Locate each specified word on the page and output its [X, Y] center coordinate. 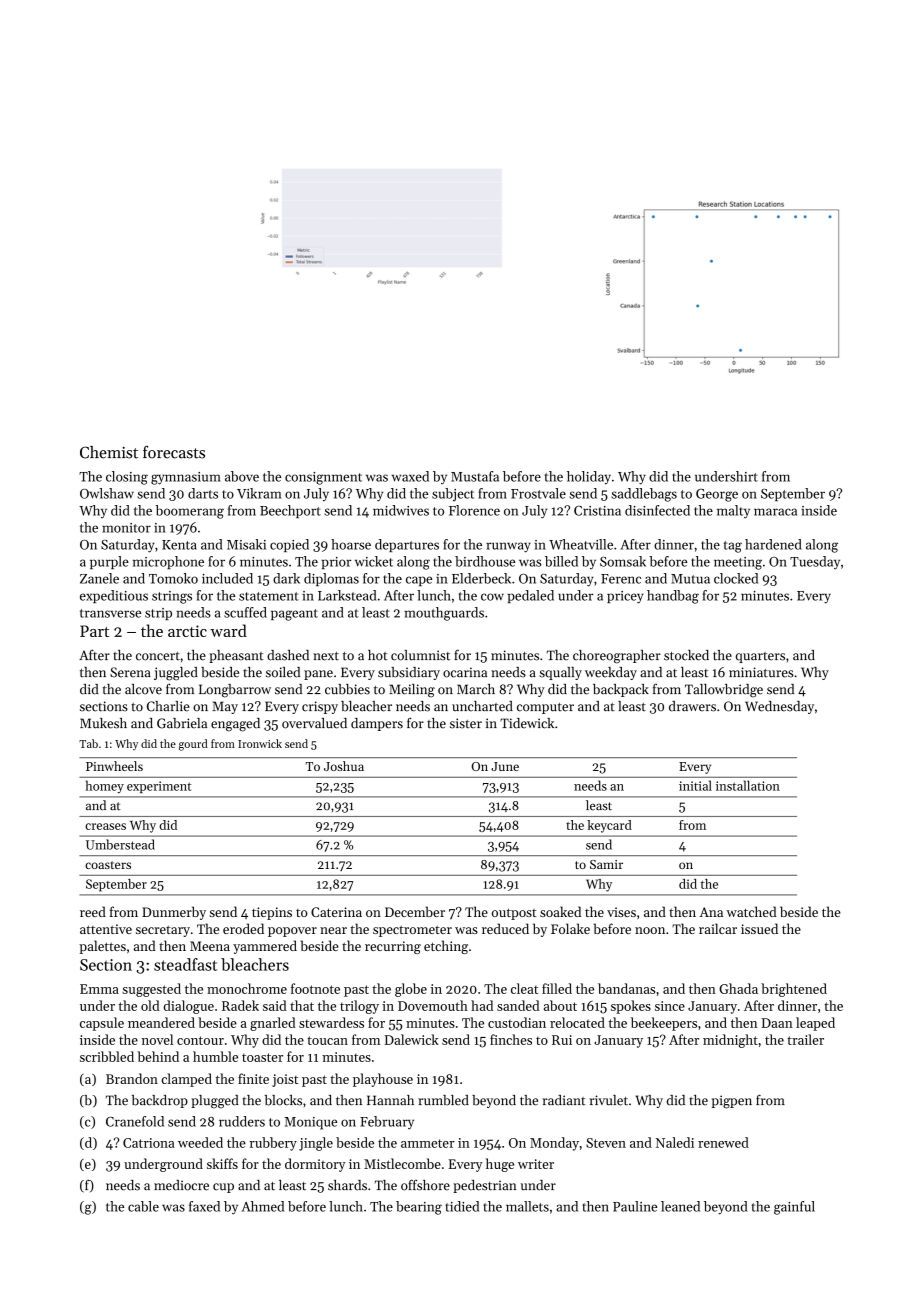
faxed [204, 1206]
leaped [815, 1024]
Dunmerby [174, 913]
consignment [323, 478]
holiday [589, 478]
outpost [514, 914]
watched [751, 911]
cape [419, 581]
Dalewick [411, 1039]
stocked [686, 655]
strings [172, 597]
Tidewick [527, 723]
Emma [99, 989]
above [242, 476]
